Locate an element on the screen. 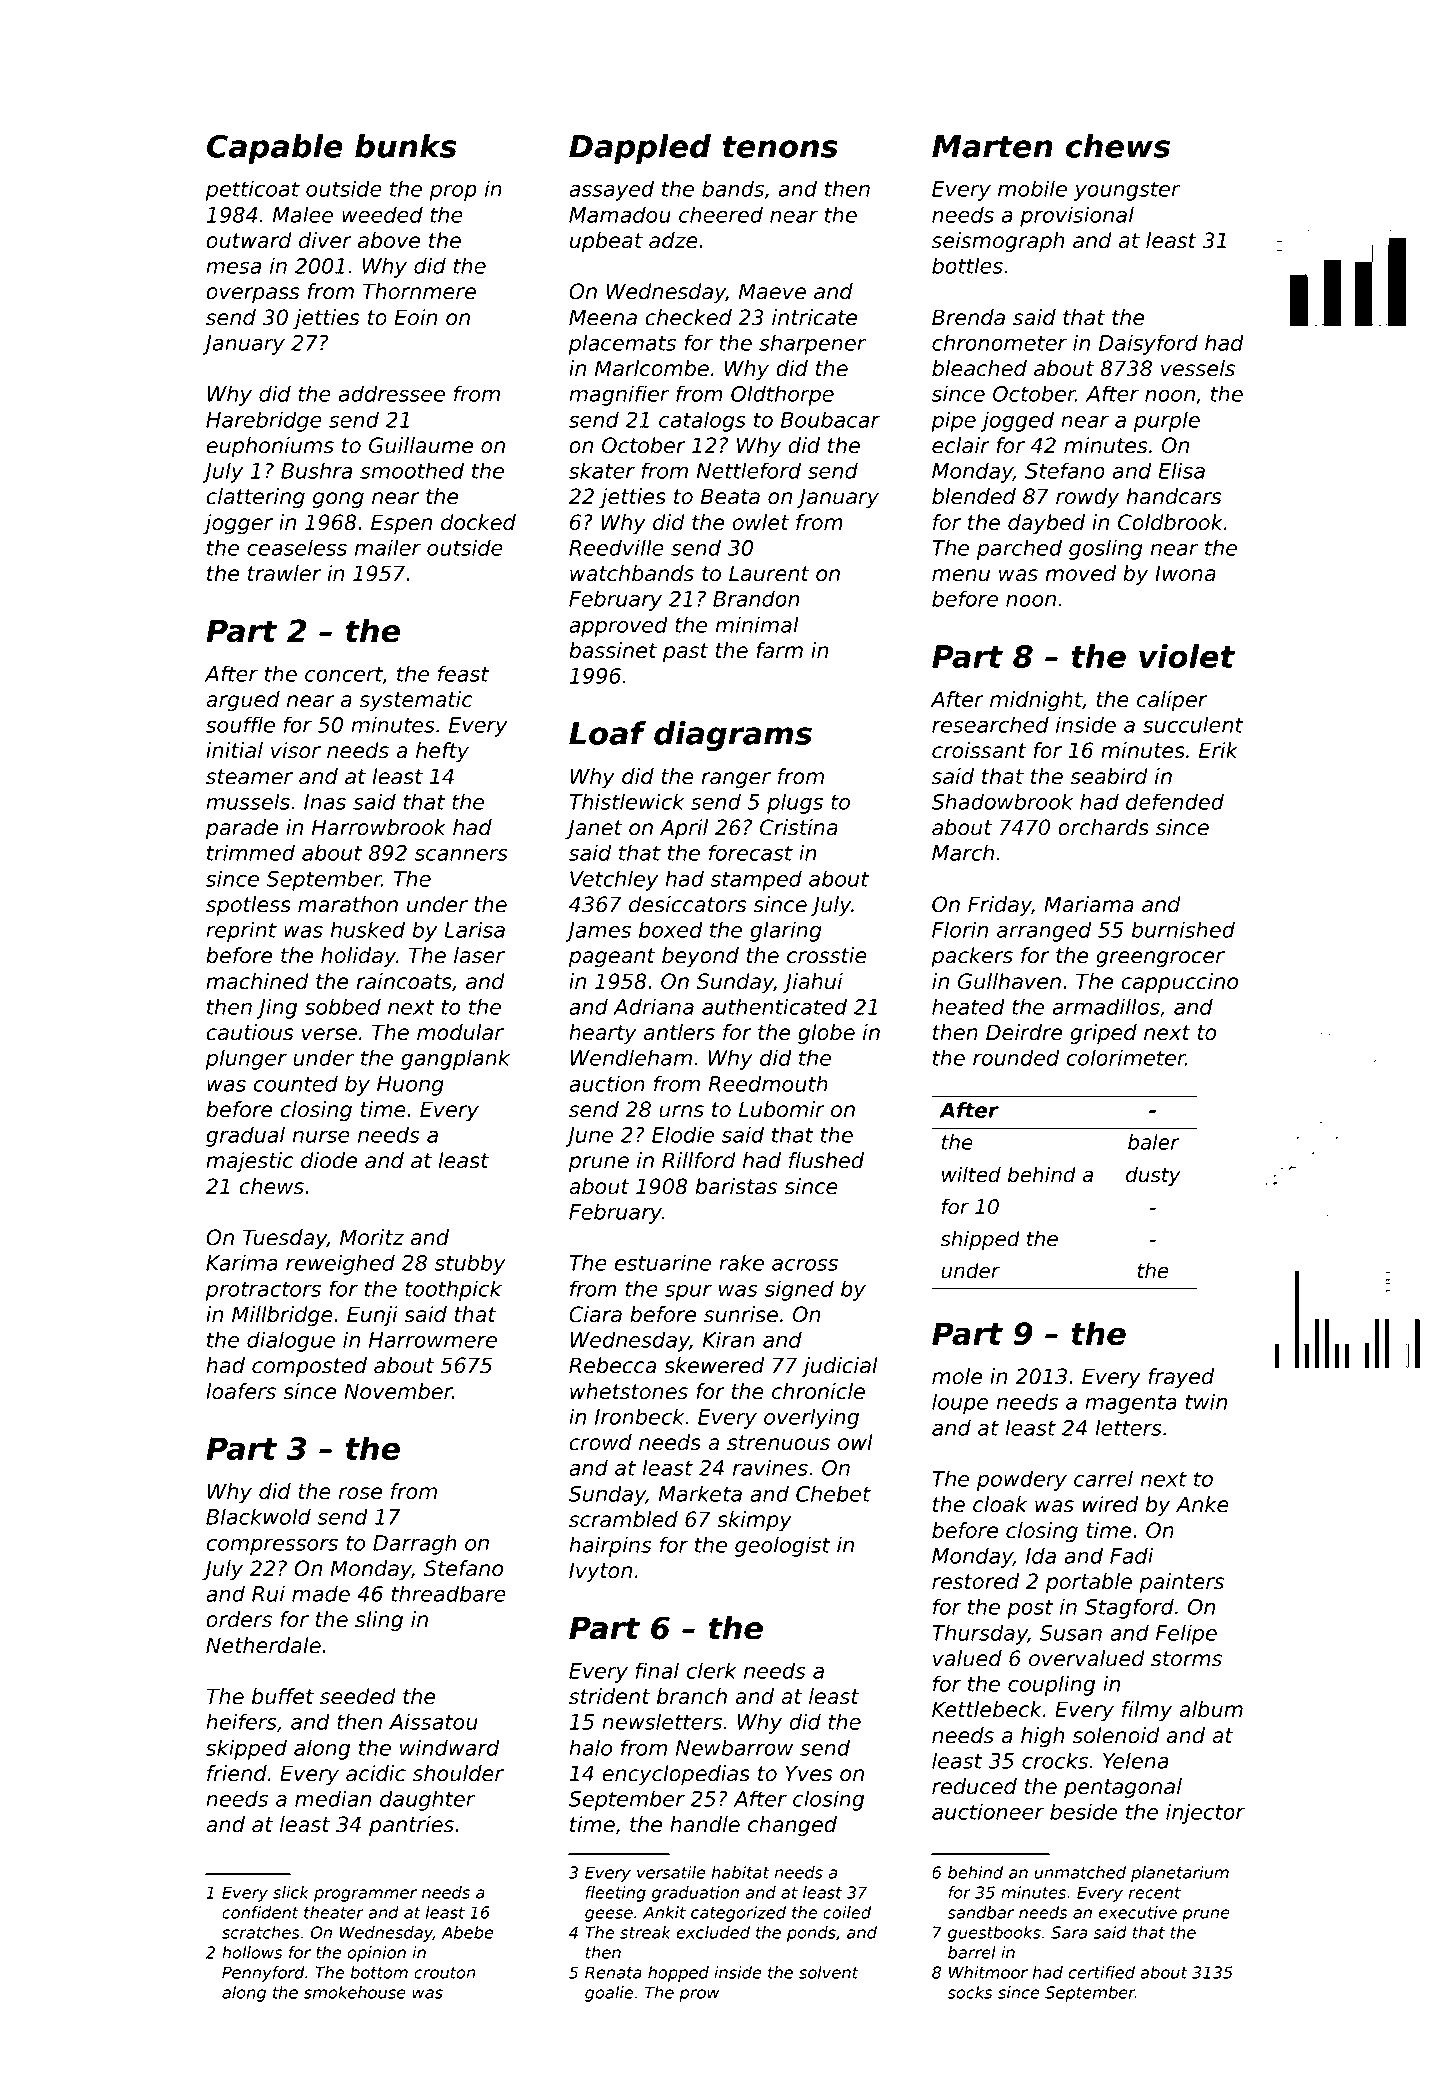 The image size is (1450, 2100). Marten is located at coordinates (992, 146).
